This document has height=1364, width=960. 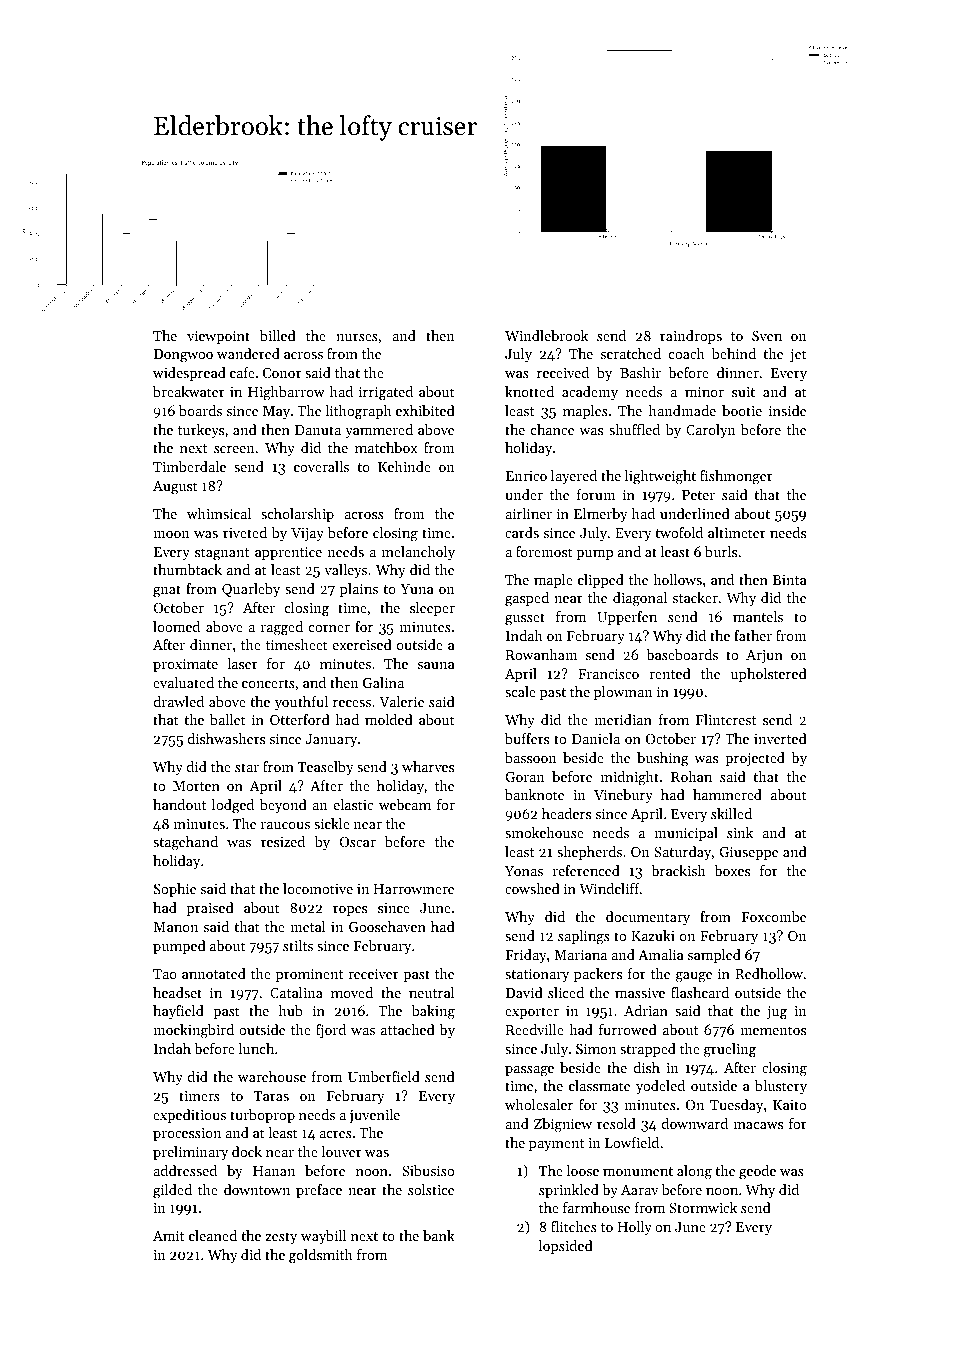 I want to click on Windlebrook, so click(x=546, y=335).
